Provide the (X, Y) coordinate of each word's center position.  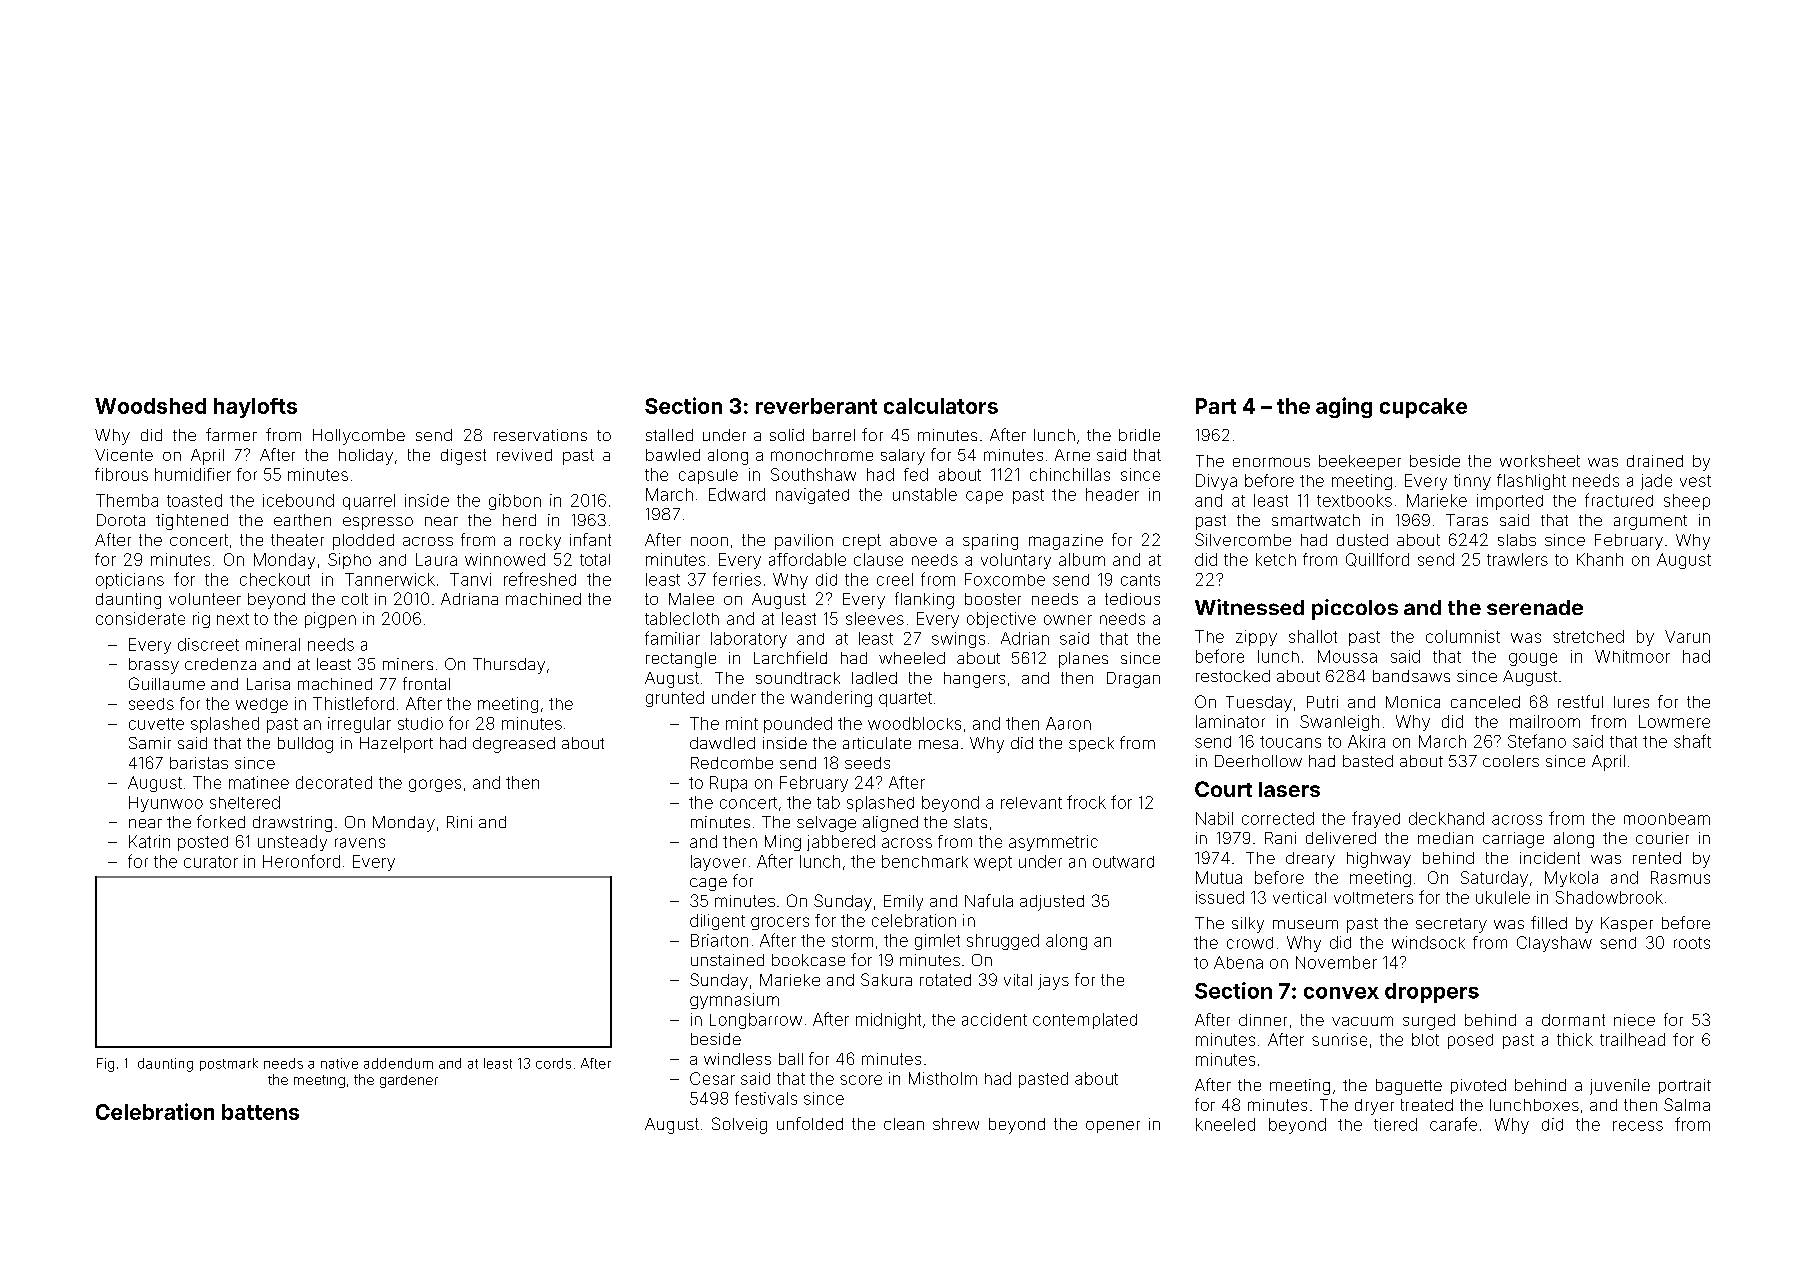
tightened (192, 522)
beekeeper (1360, 462)
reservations (540, 435)
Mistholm (943, 1078)
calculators (941, 406)
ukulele (1503, 897)
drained (1655, 461)
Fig (105, 1065)
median (1445, 838)
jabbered (841, 843)
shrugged (1003, 942)
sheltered (245, 802)
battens (260, 1112)
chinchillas (1070, 474)
